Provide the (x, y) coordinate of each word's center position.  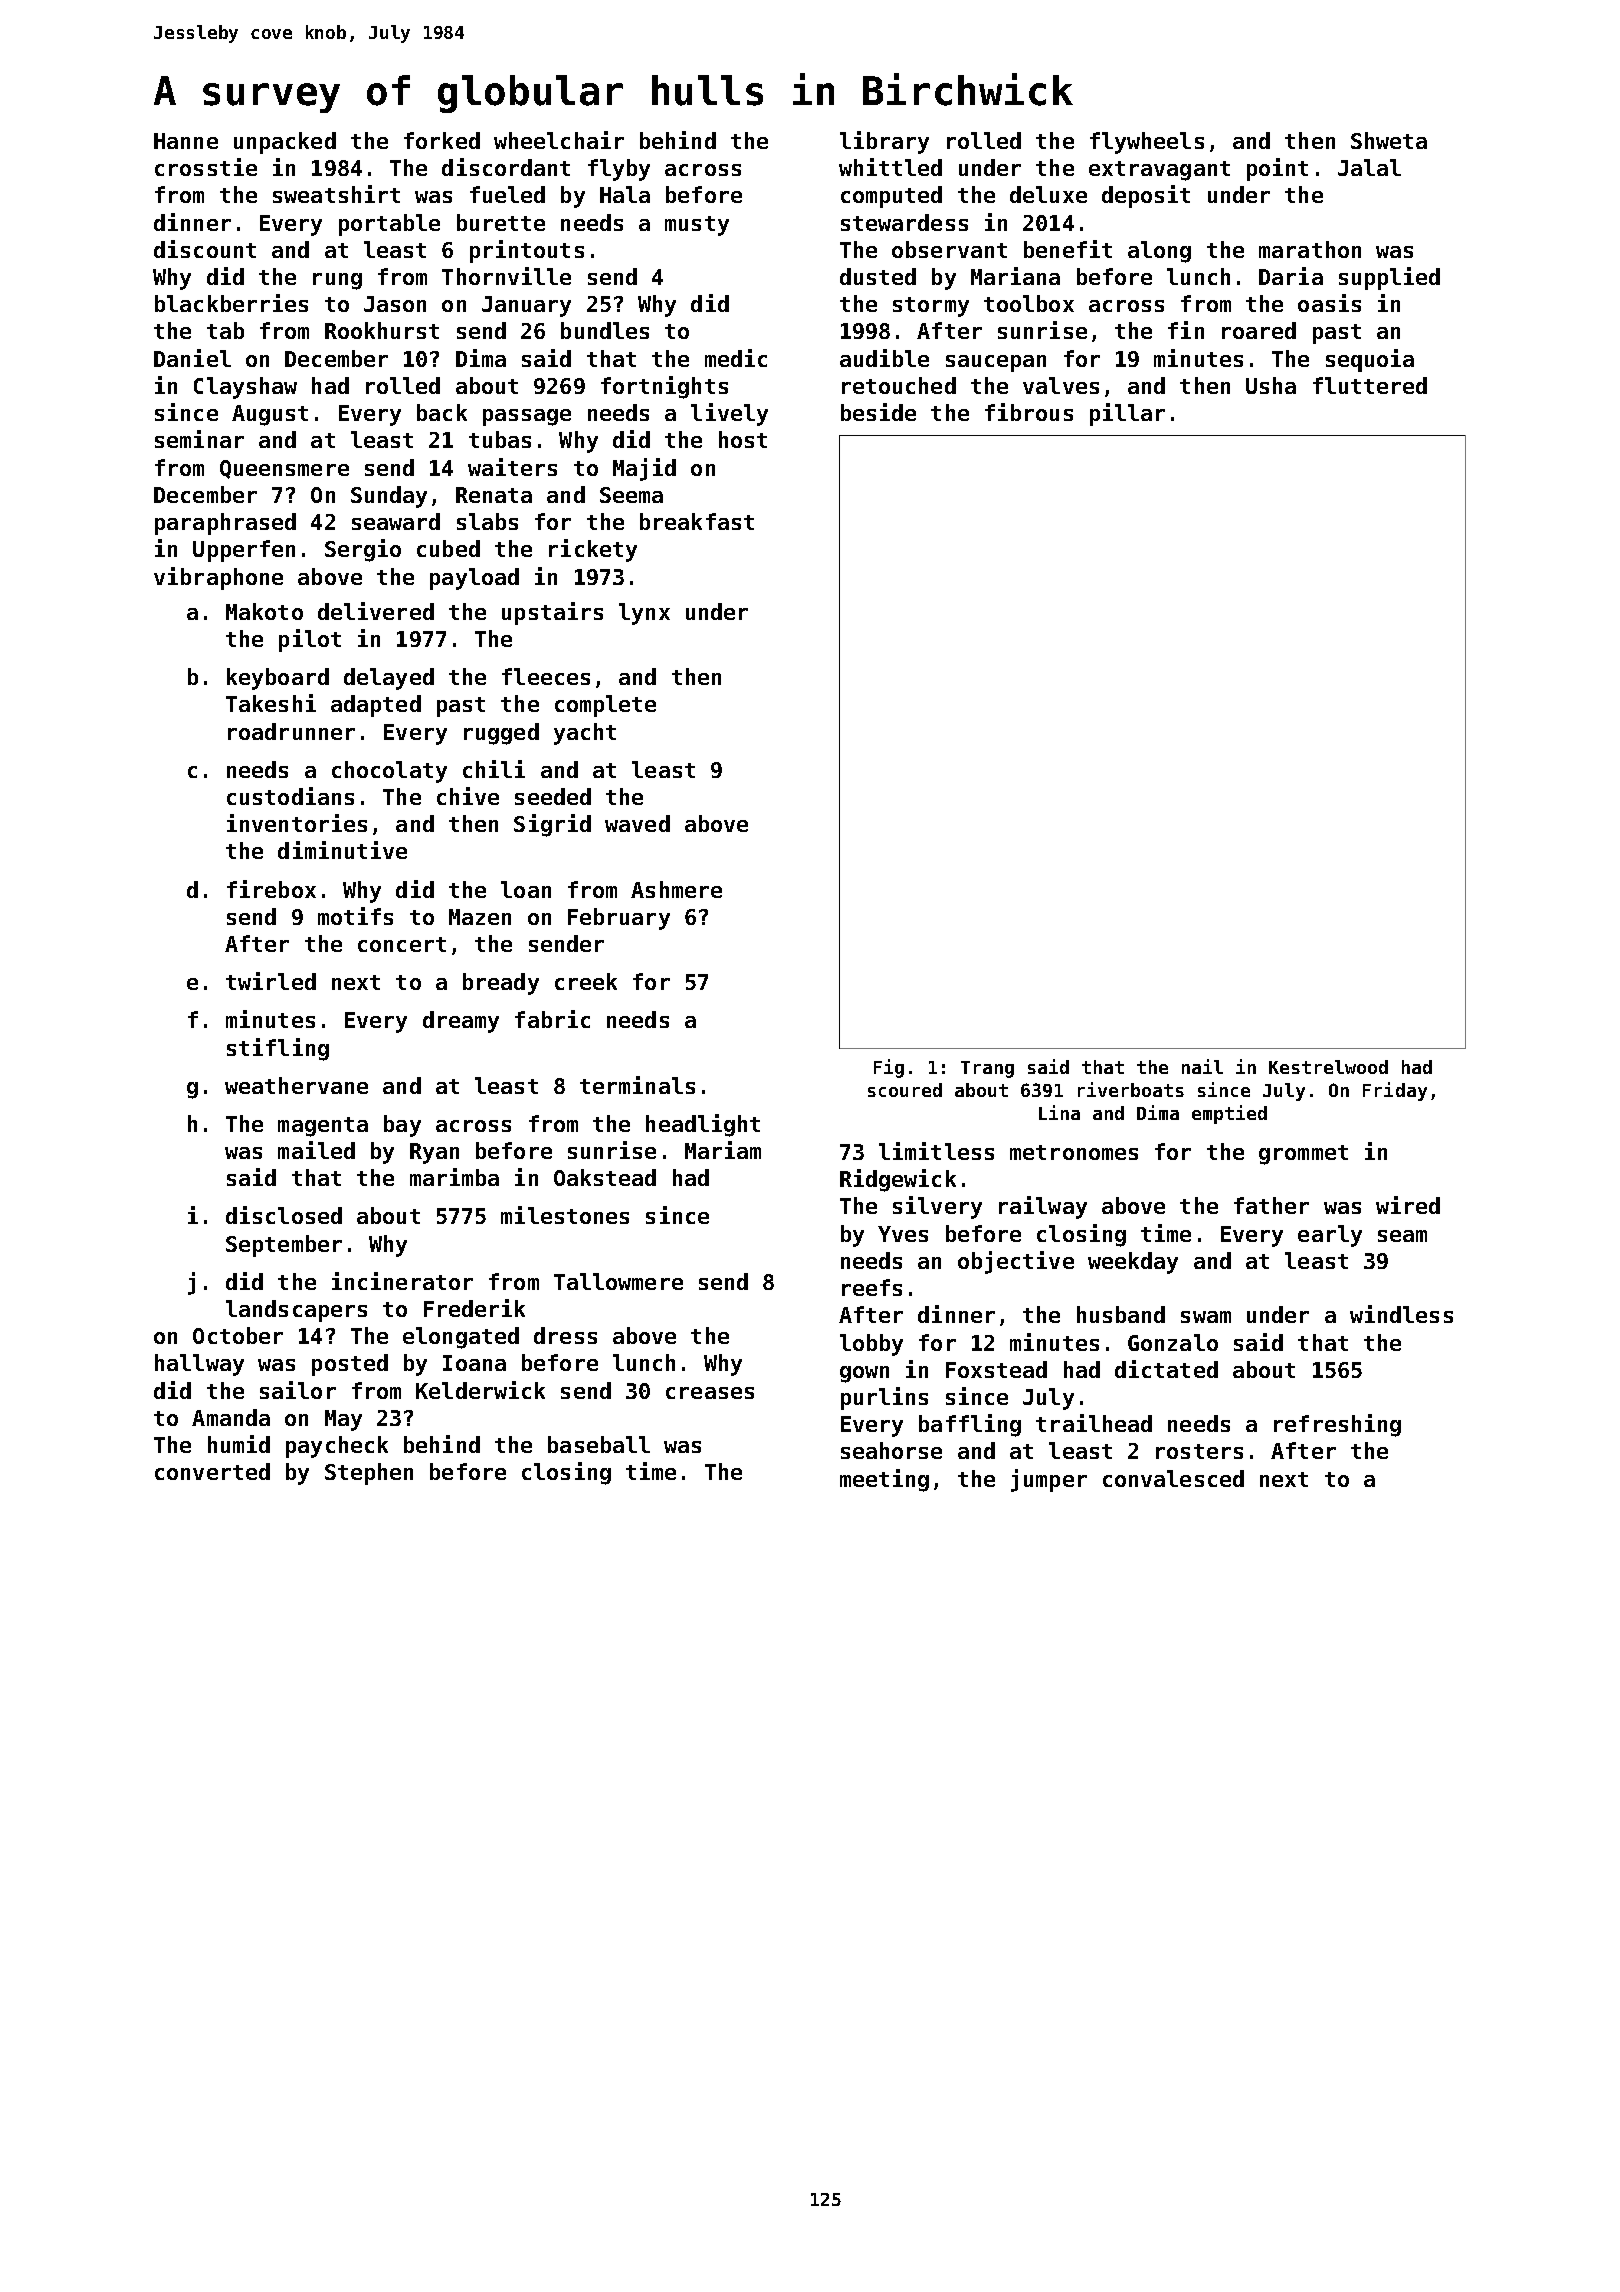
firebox (271, 889)
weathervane (296, 1085)
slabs (487, 521)
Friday (1395, 1091)
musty (697, 226)
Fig (889, 1068)
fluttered (1370, 385)
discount (205, 249)
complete (605, 706)
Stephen (369, 1474)
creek (586, 981)
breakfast (697, 521)
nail (1202, 1066)
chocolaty (389, 772)
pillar (1127, 414)
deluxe (1048, 194)
